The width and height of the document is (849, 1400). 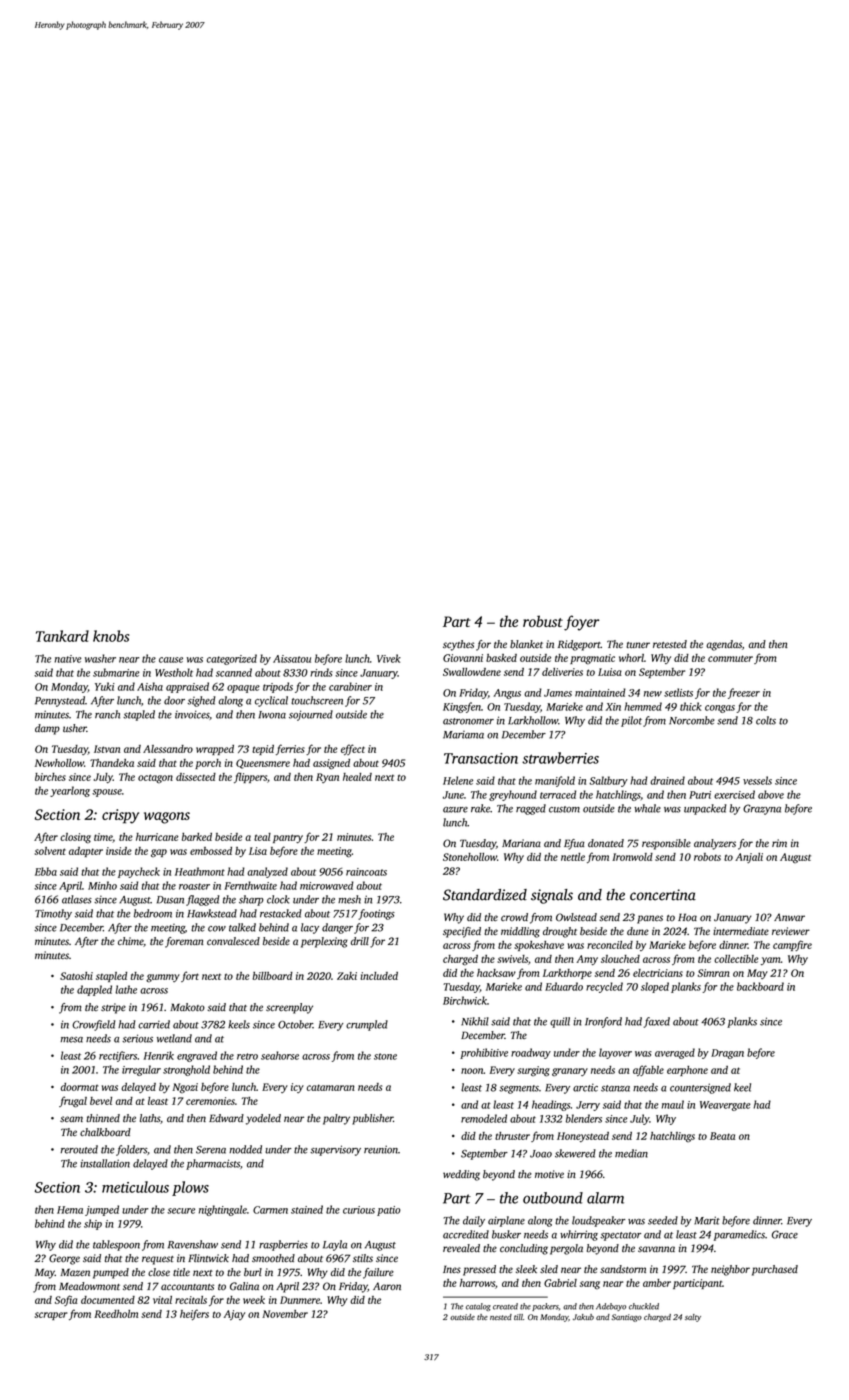 What do you see at coordinates (543, 621) in the document?
I see `robust` at bounding box center [543, 621].
